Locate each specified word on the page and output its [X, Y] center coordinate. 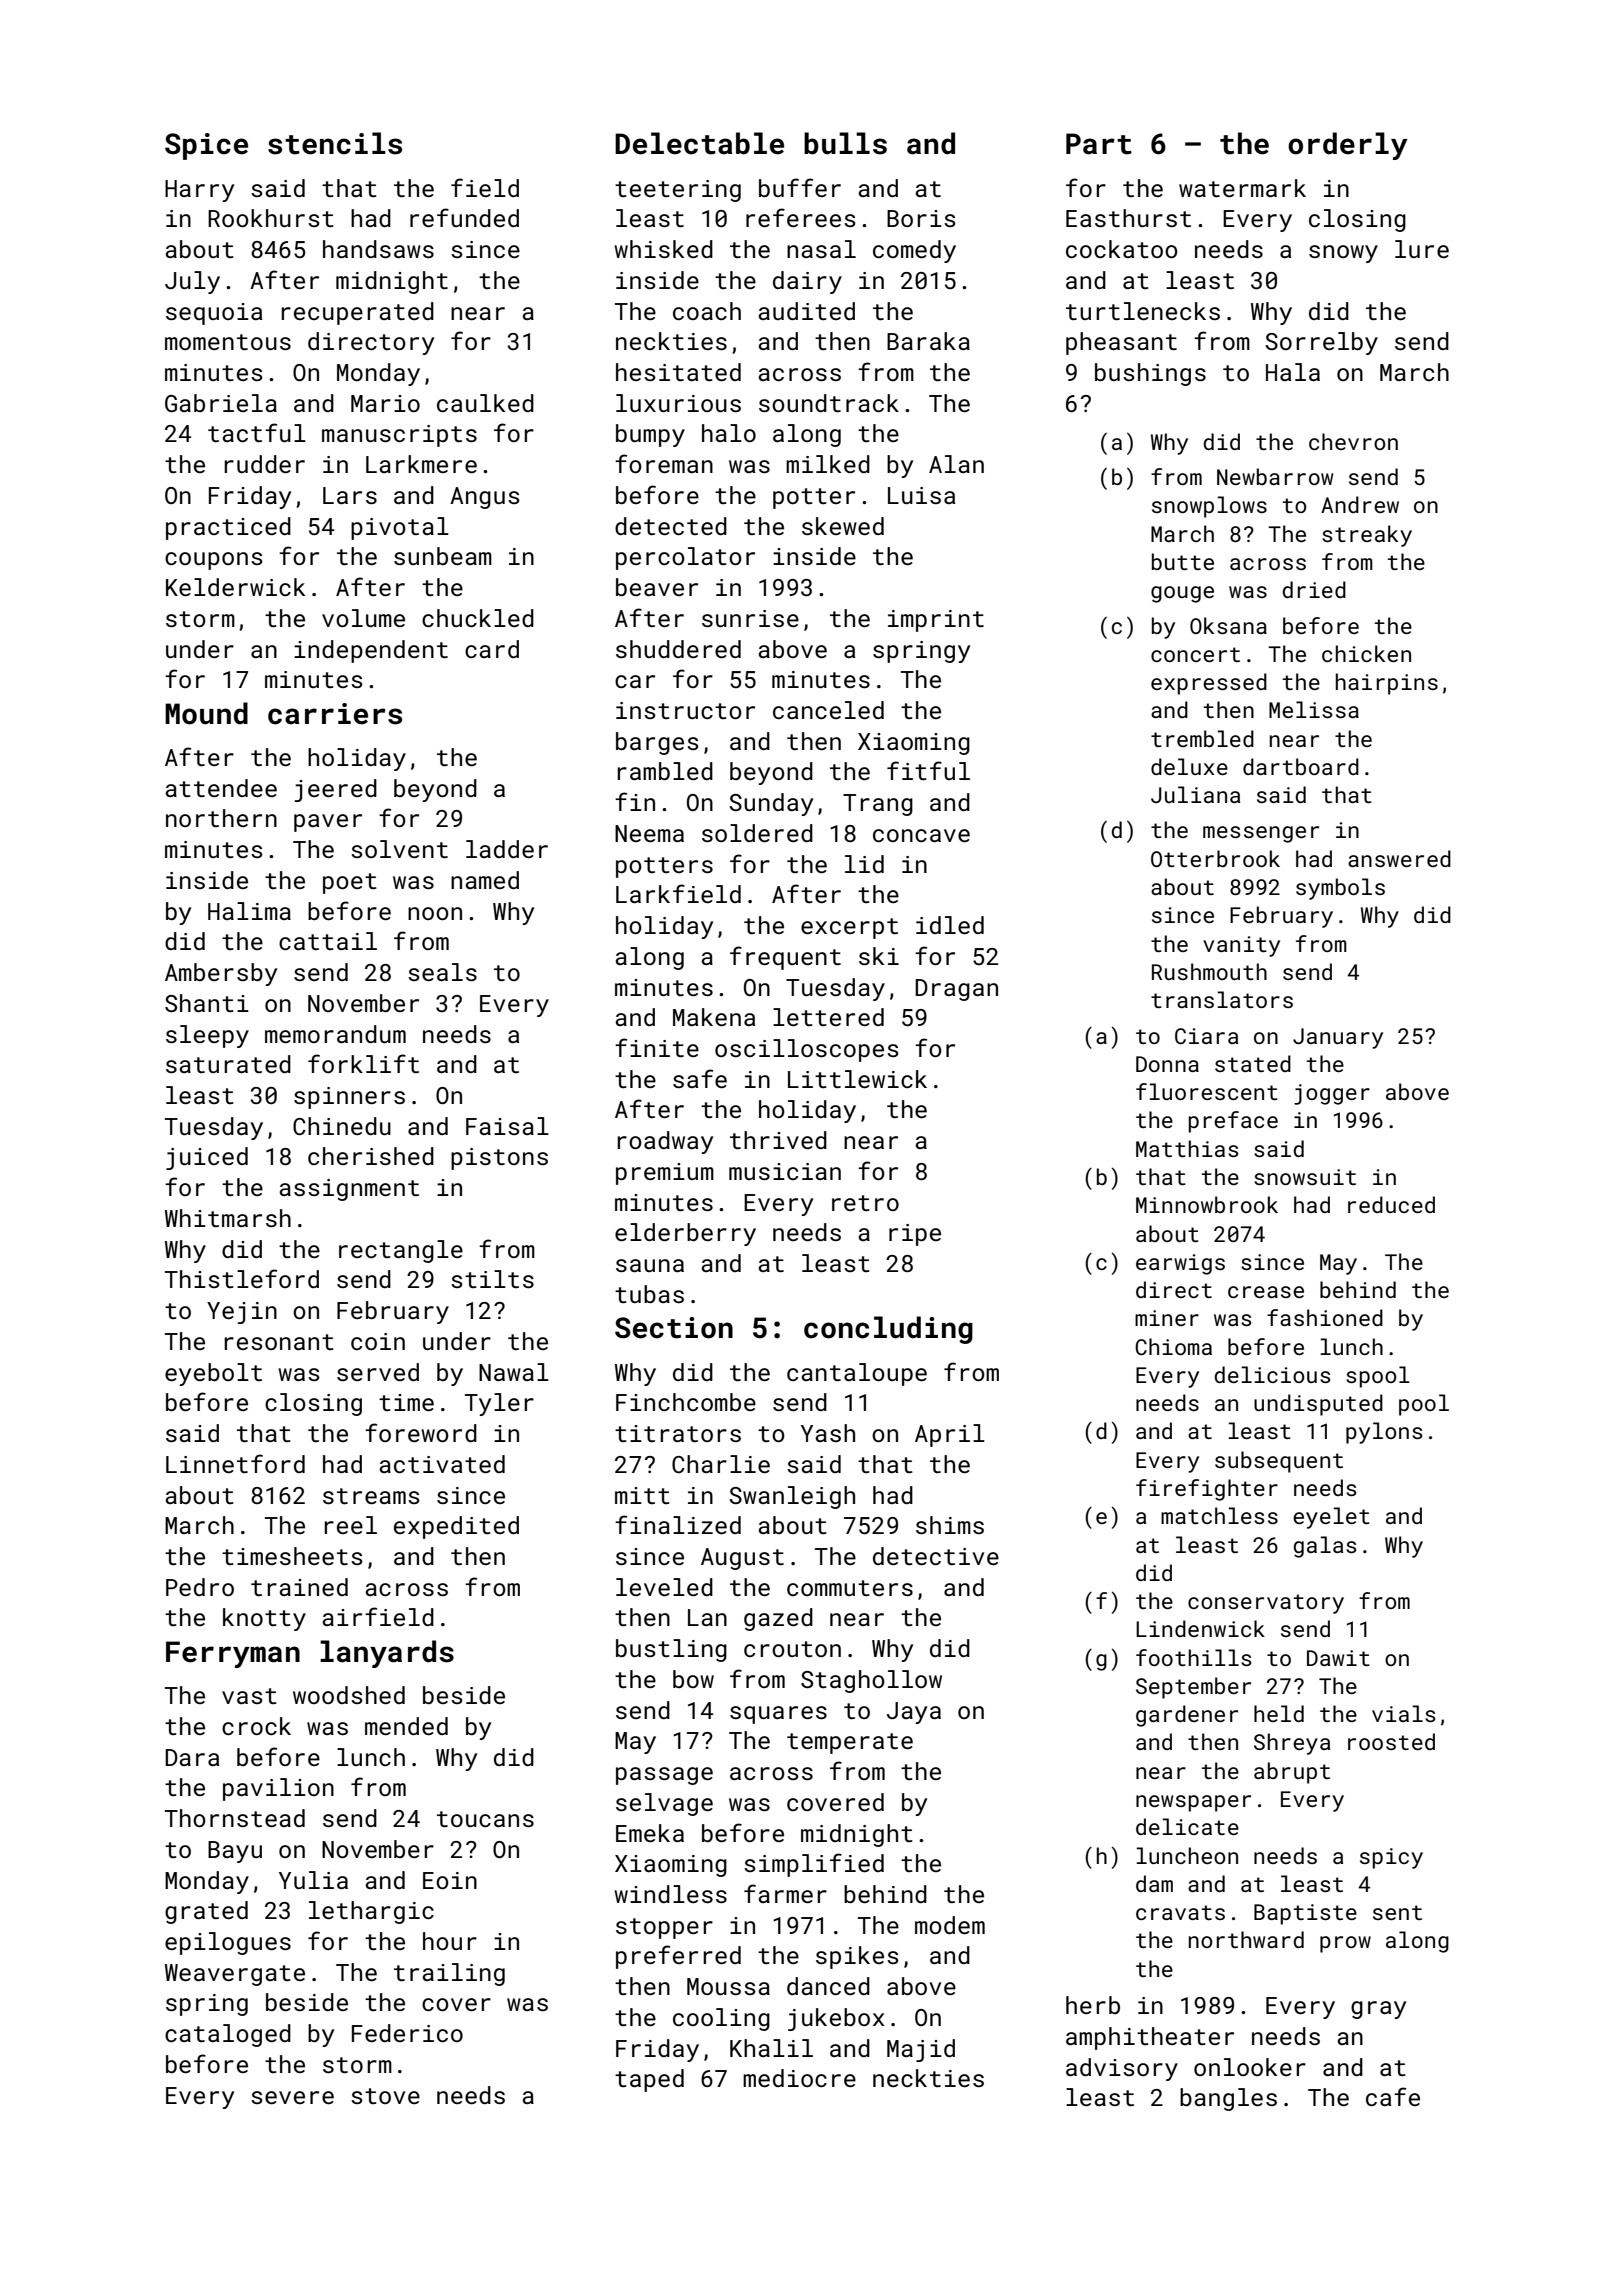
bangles [1228, 2099]
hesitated [678, 372]
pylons [1384, 1433]
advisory [1122, 2069]
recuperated [357, 313]
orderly [1348, 146]
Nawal [514, 1372]
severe [292, 2097]
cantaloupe [857, 1374]
